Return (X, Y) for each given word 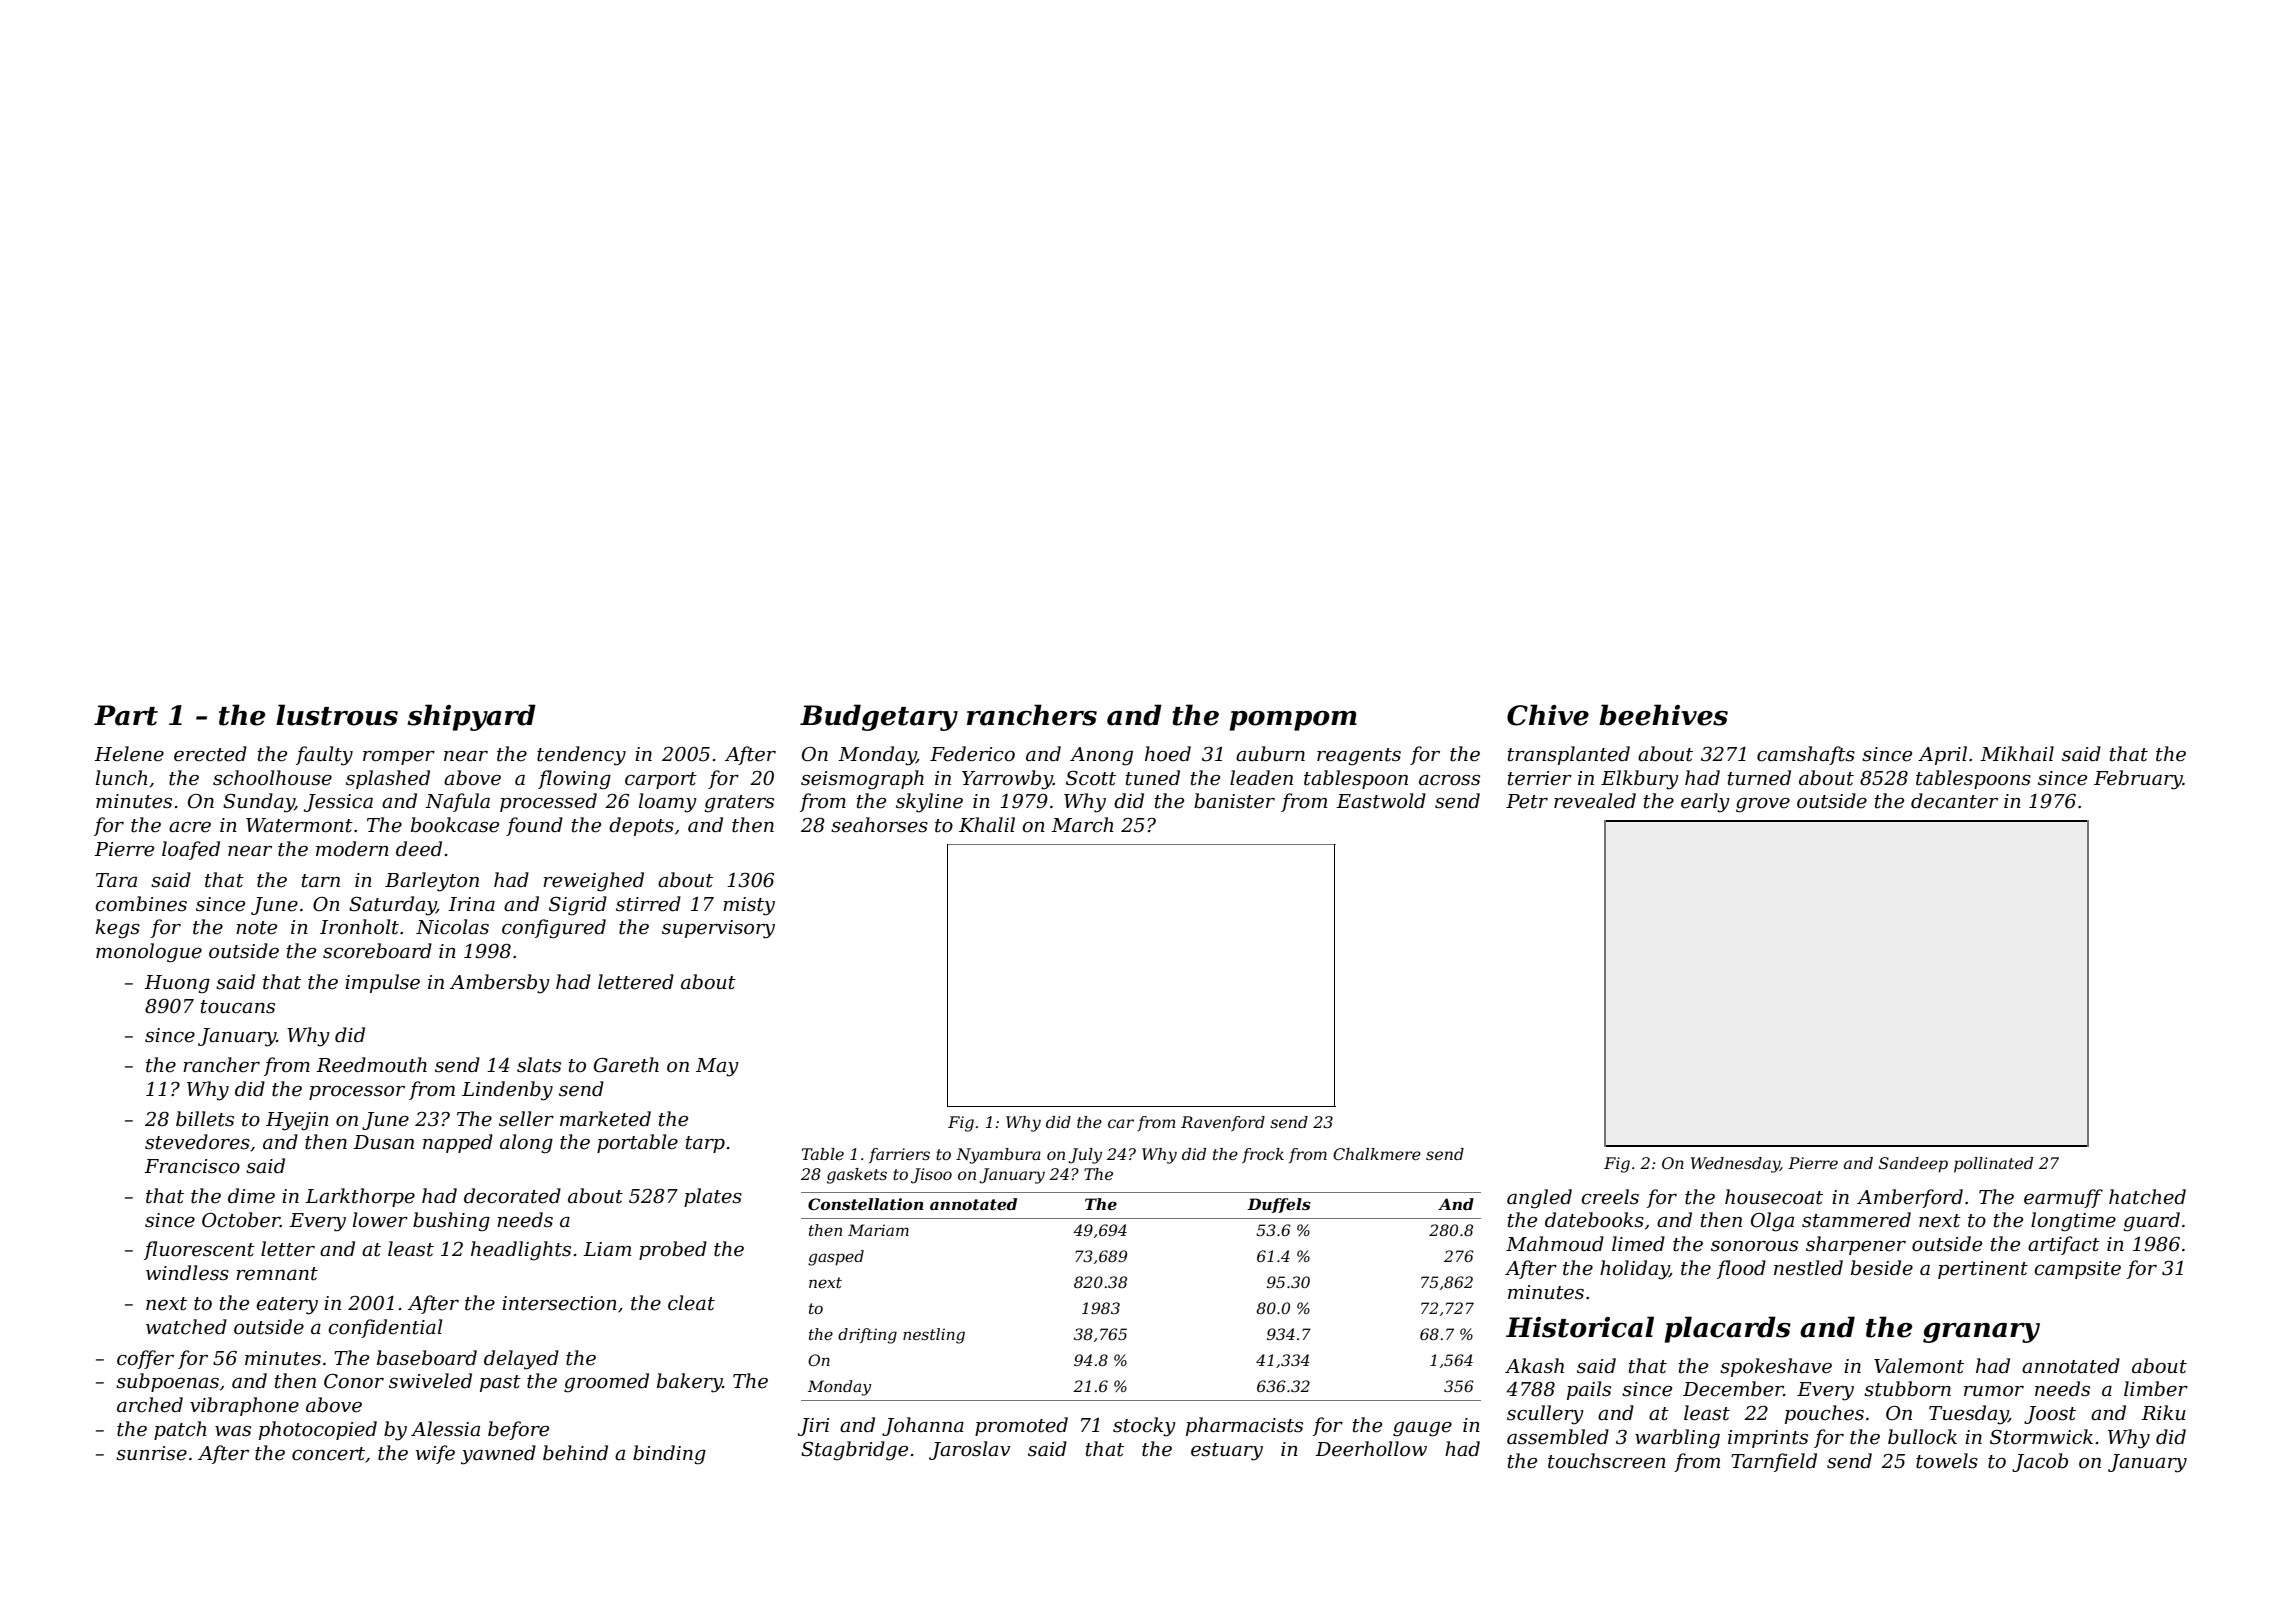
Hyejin (297, 1121)
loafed (191, 850)
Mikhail (2017, 754)
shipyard (472, 717)
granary (1981, 1333)
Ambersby (500, 984)
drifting (867, 1336)
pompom (1293, 721)
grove (1763, 805)
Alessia (445, 1429)
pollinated (1993, 1165)
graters (739, 804)
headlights (521, 1251)
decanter (1954, 801)
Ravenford (1223, 1123)
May (717, 1067)
